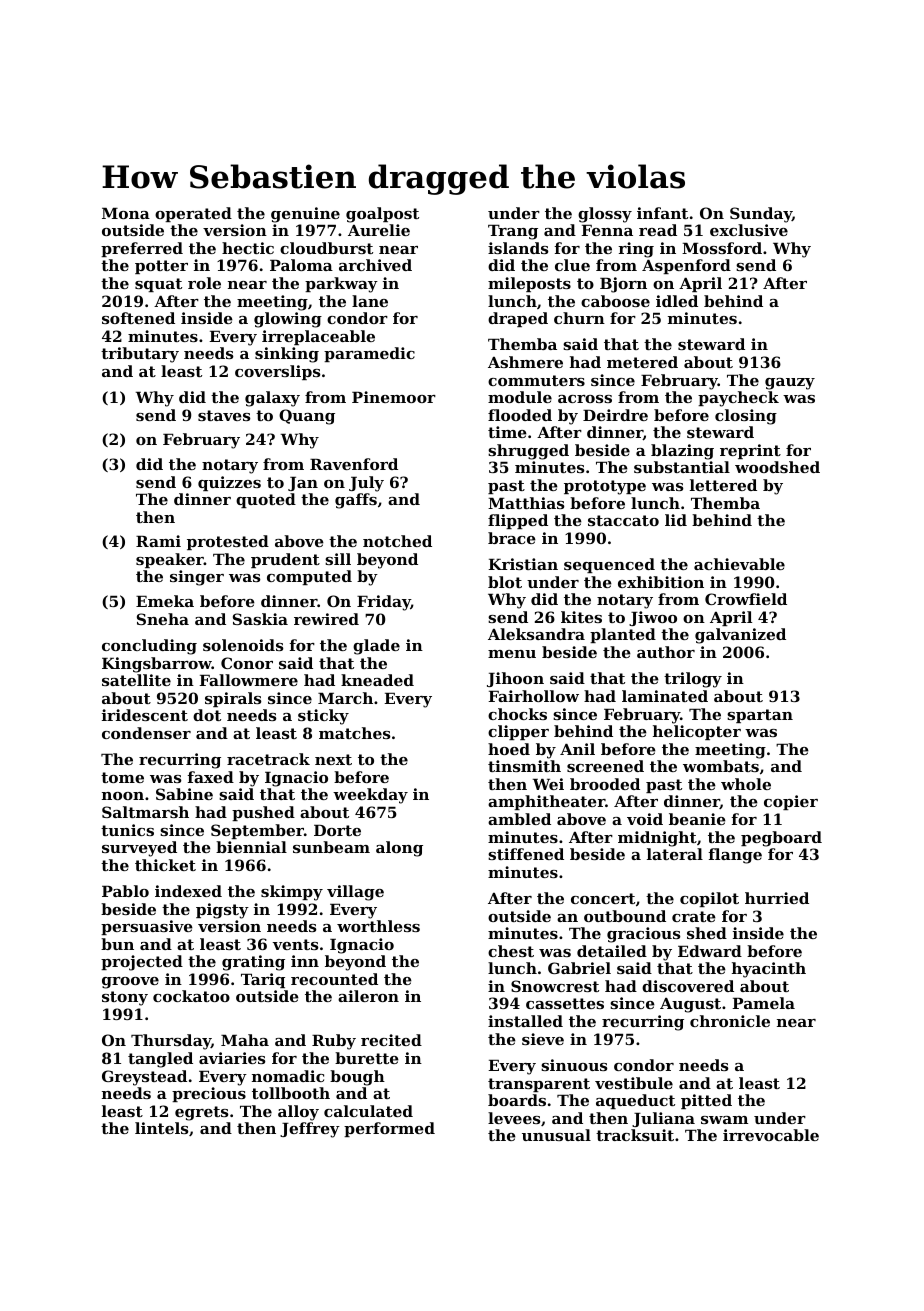 The width and height of the document is (924, 1311). I want to click on Friday, so click(384, 603).
